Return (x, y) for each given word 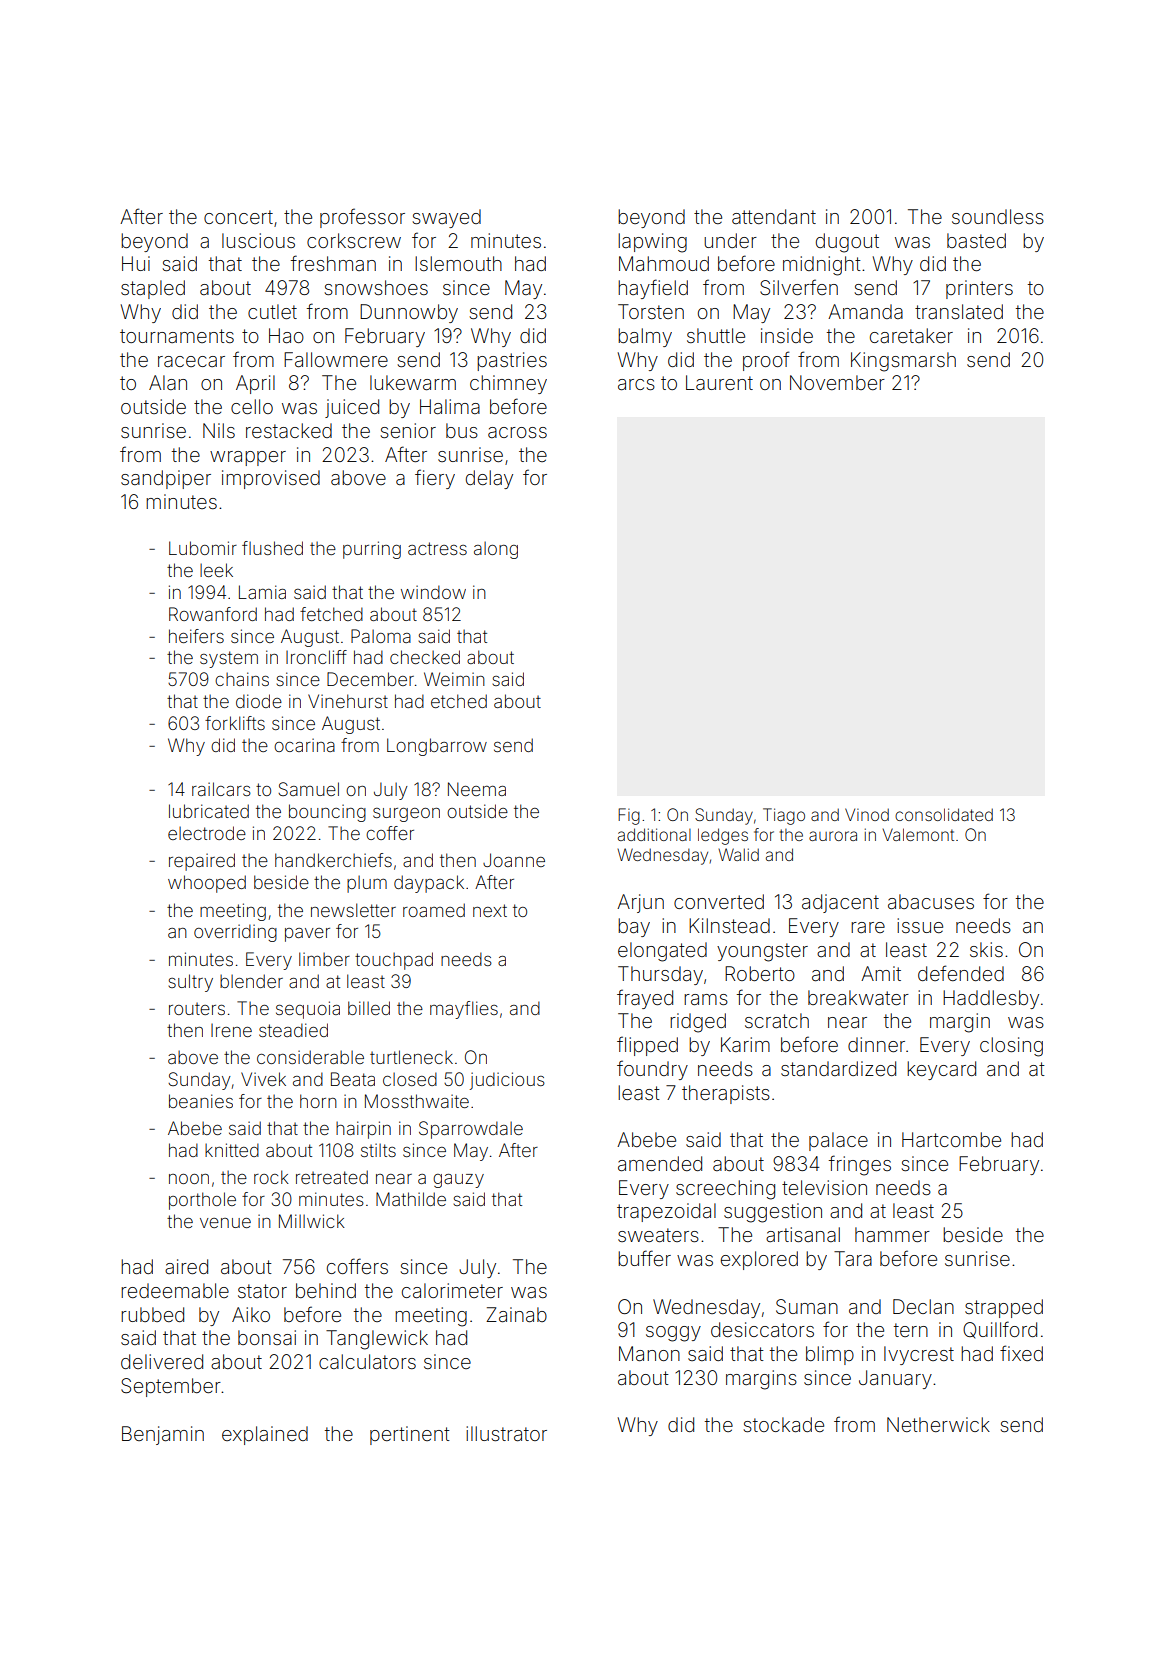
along (496, 550)
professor (362, 218)
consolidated (944, 814)
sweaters (658, 1235)
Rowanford (213, 614)
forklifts (235, 723)
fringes (860, 1165)
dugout (847, 243)
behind (326, 1290)
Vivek (263, 1079)
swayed (446, 218)
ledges (723, 836)
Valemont (918, 834)
